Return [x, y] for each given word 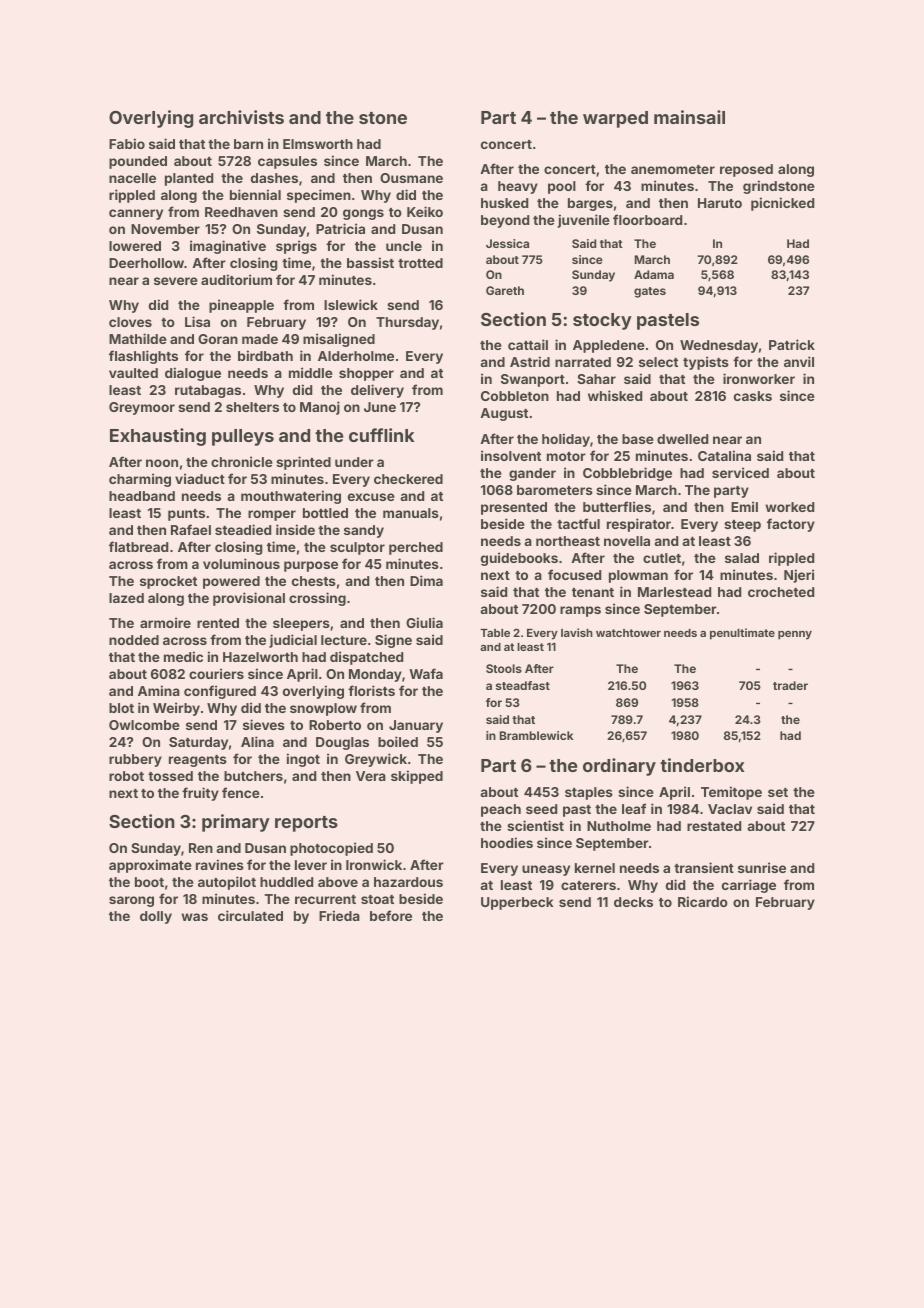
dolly [156, 917]
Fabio [127, 143]
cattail [528, 344]
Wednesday [719, 346]
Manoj [320, 408]
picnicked [782, 204]
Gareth [505, 290]
